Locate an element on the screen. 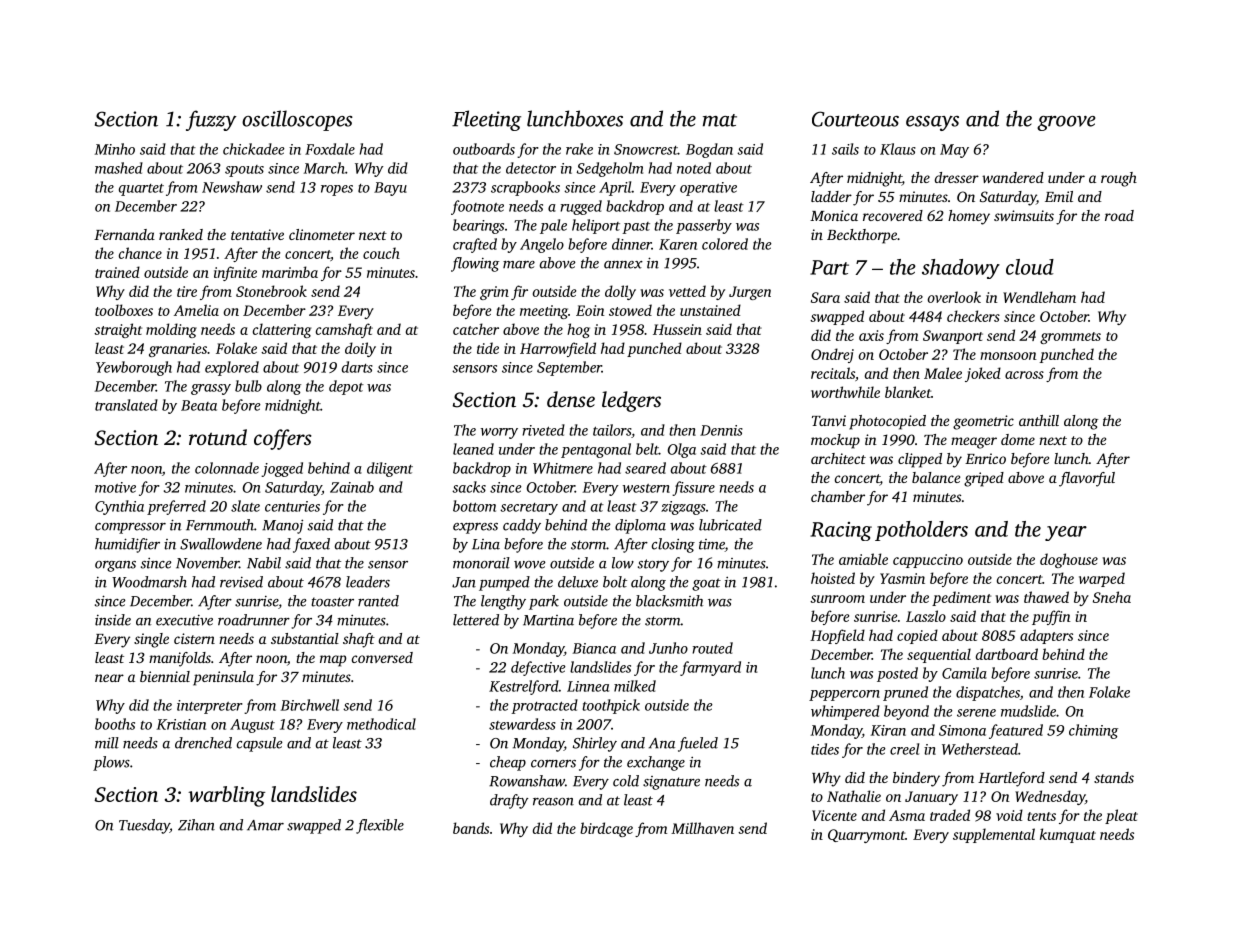 This screenshot has height=952, width=1233. goat is located at coordinates (706, 584).
